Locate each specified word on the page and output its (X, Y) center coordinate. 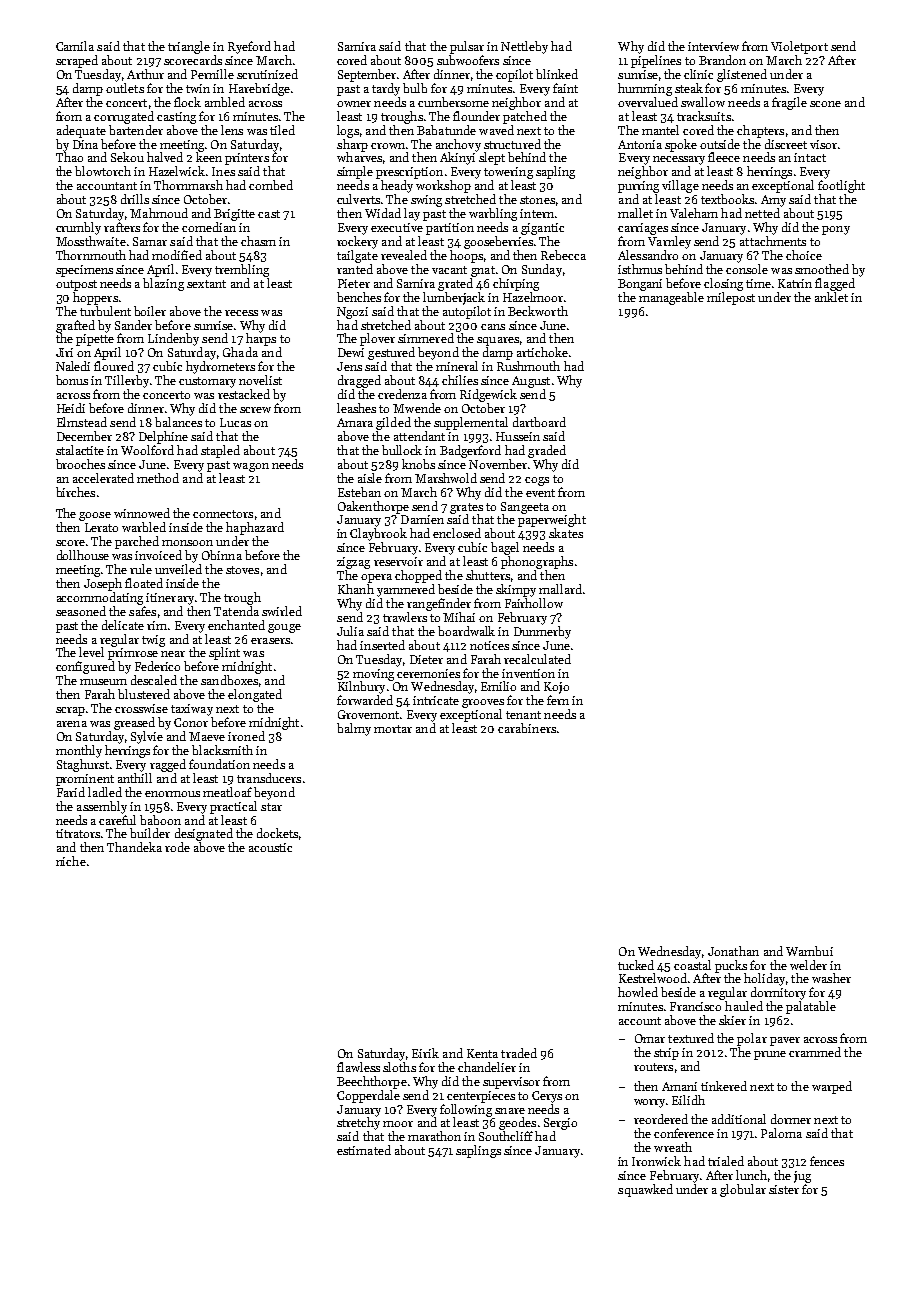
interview (713, 46)
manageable (671, 298)
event (540, 493)
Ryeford (249, 47)
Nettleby (524, 47)
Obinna (222, 555)
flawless (358, 1067)
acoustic (270, 847)
